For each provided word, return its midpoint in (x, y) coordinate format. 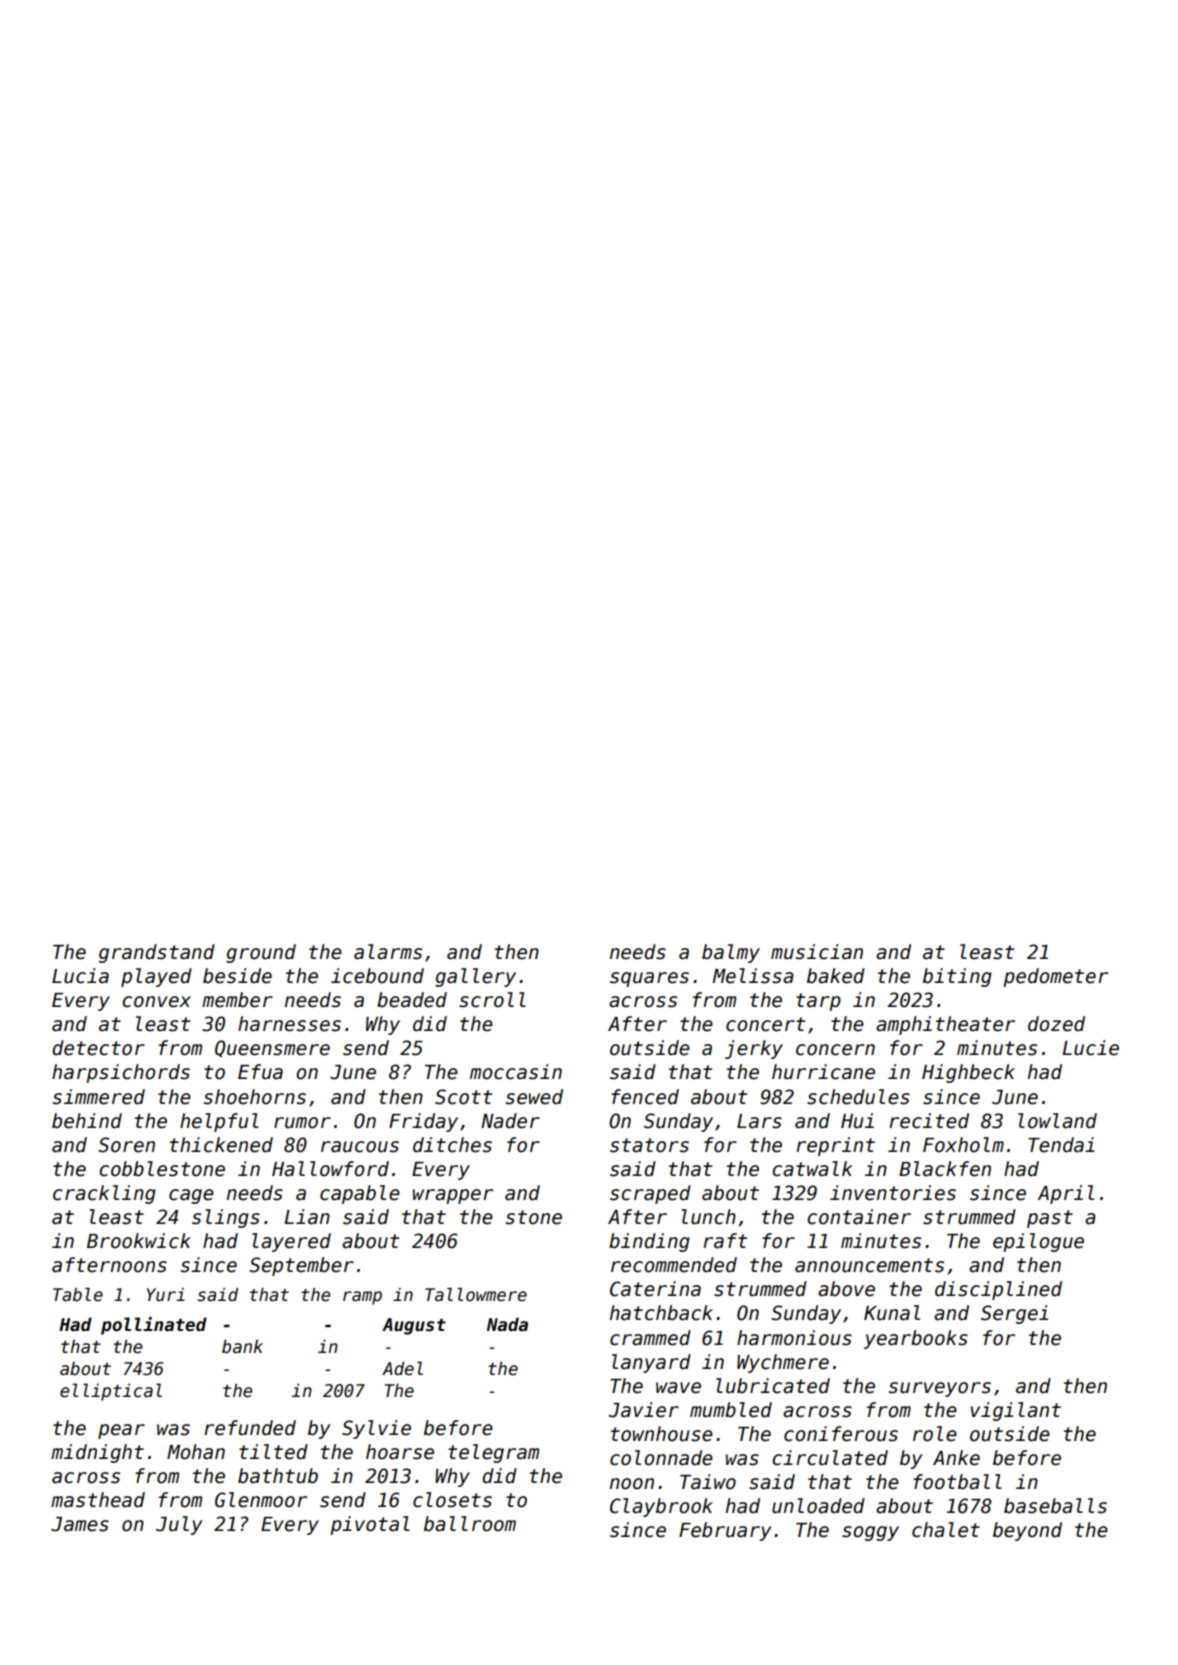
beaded (412, 1000)
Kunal (892, 1313)
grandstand (157, 953)
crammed (650, 1338)
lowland (1057, 1121)
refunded (250, 1428)
